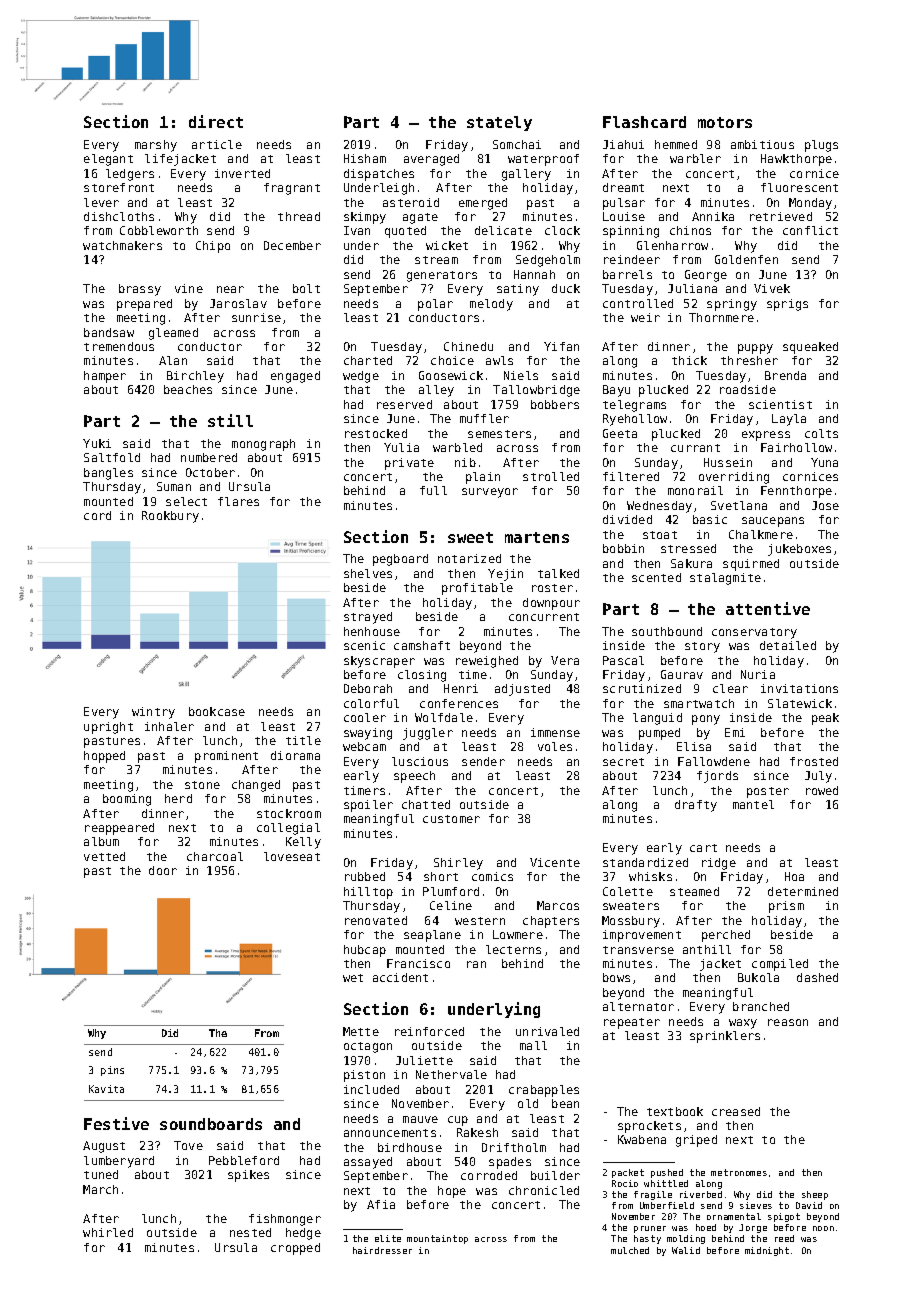 The width and height of the screenshot is (924, 1308). What do you see at coordinates (735, 732) in the screenshot?
I see `Emi` at bounding box center [735, 732].
